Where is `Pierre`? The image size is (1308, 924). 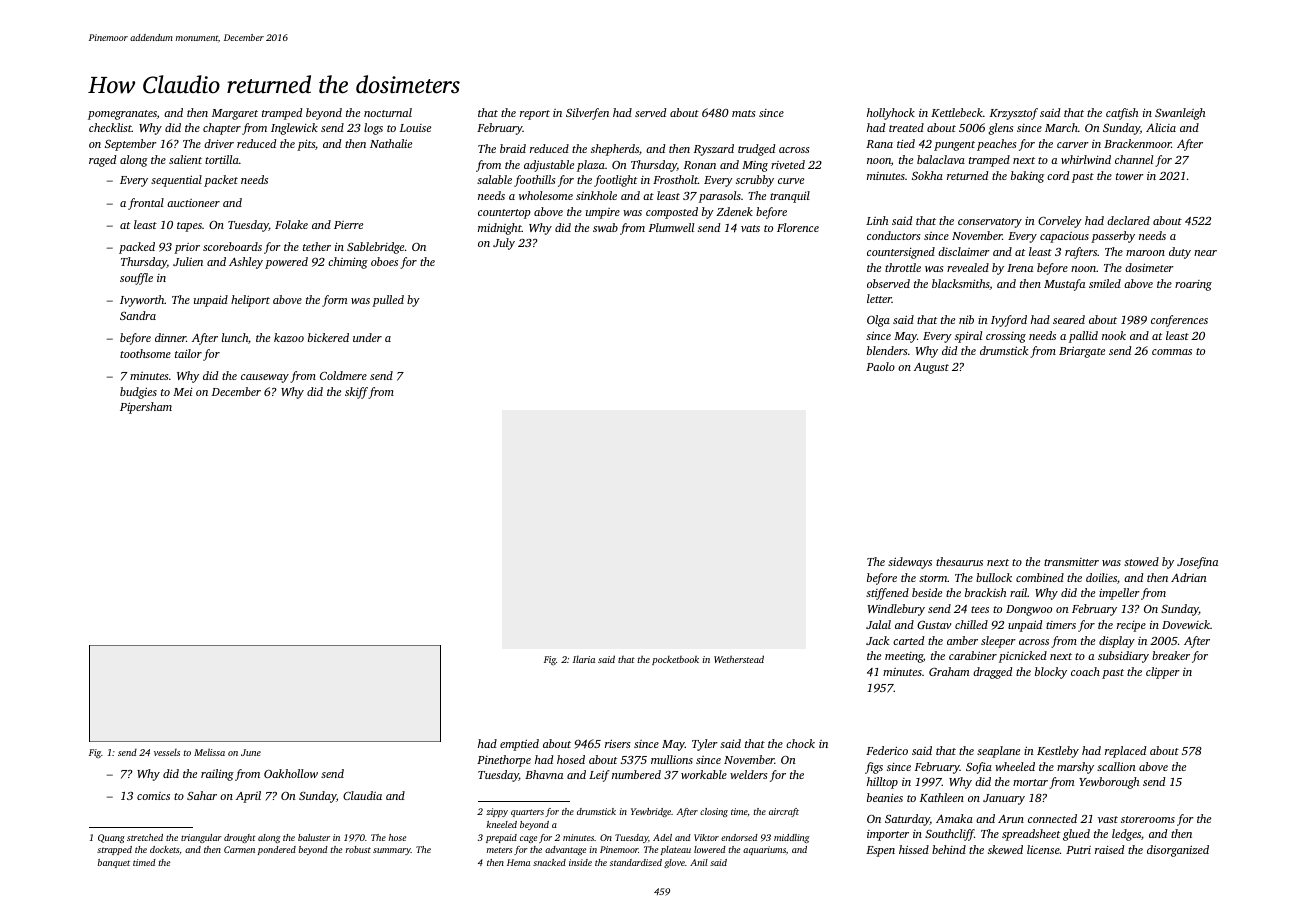 Pierre is located at coordinates (348, 225).
